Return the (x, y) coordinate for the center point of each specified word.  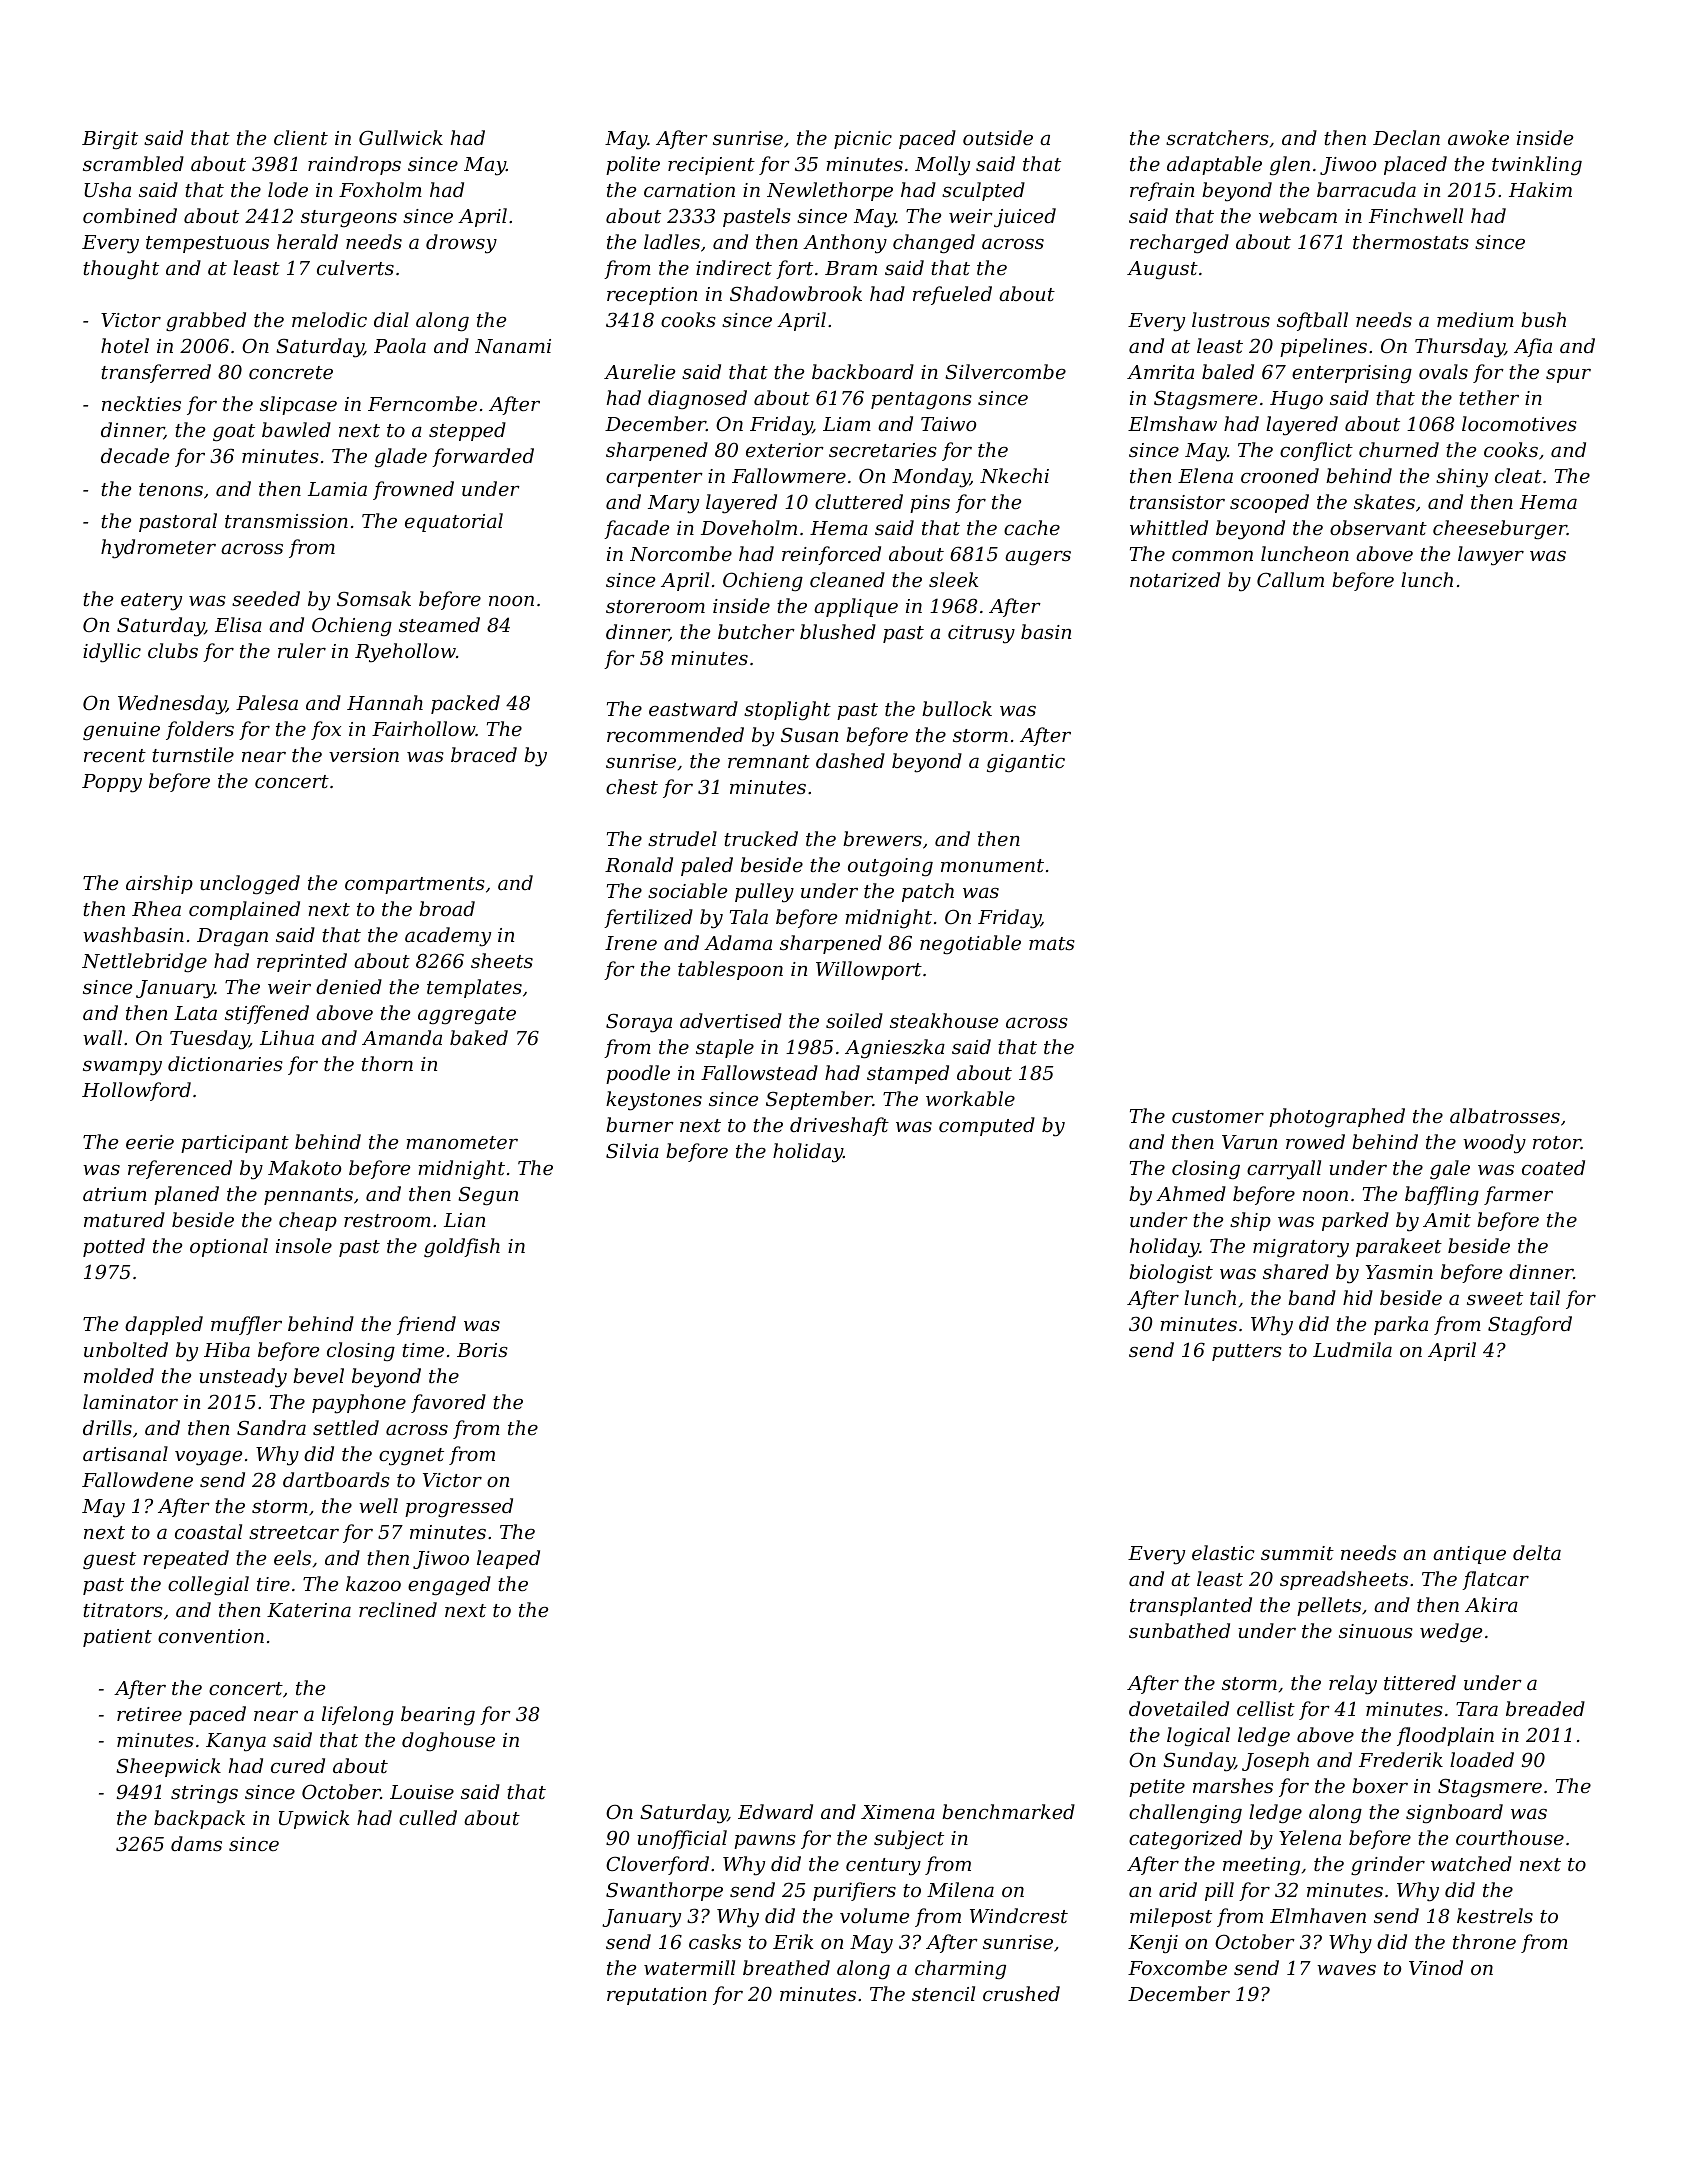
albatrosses (1505, 1115)
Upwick (314, 1819)
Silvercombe (1005, 371)
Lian (464, 1220)
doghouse (448, 1741)
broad (447, 908)
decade (135, 455)
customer (1218, 1116)
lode (288, 189)
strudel (682, 838)
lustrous (1231, 319)
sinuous (1376, 1631)
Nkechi (1014, 475)
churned (1399, 449)
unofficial (682, 1839)
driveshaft (839, 1126)
